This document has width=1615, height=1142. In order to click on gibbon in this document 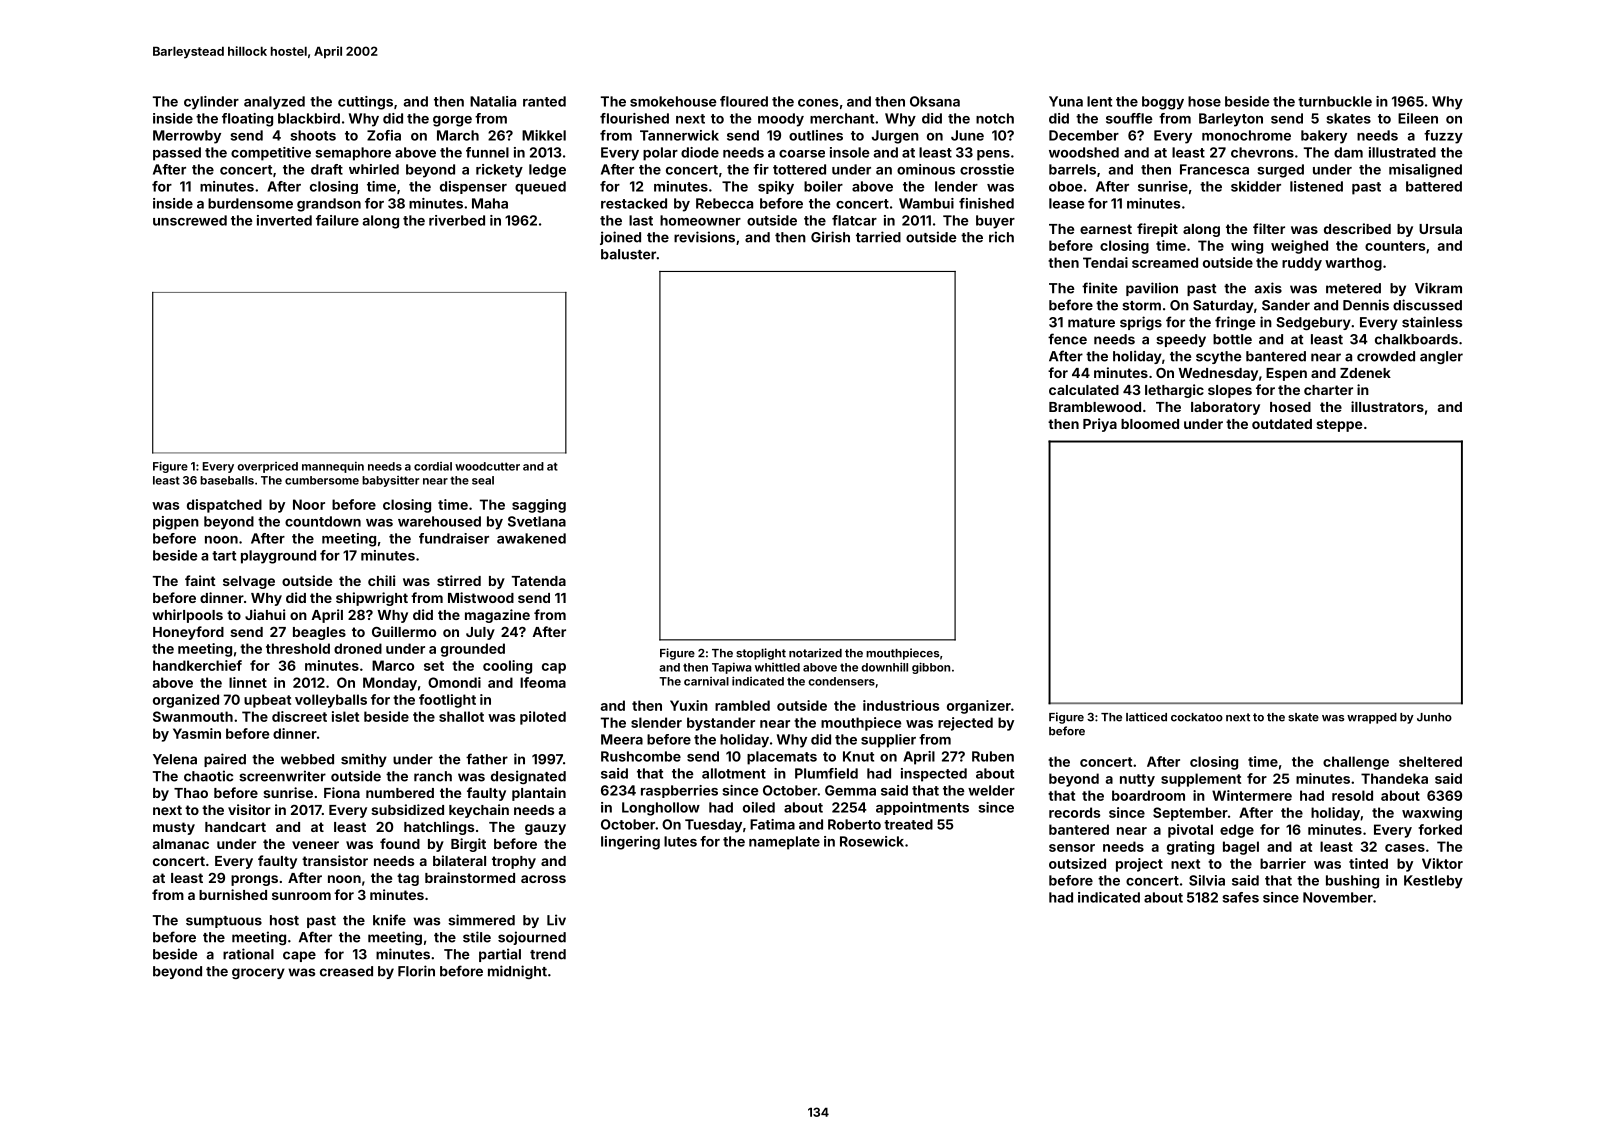, I will do `click(931, 668)`.
